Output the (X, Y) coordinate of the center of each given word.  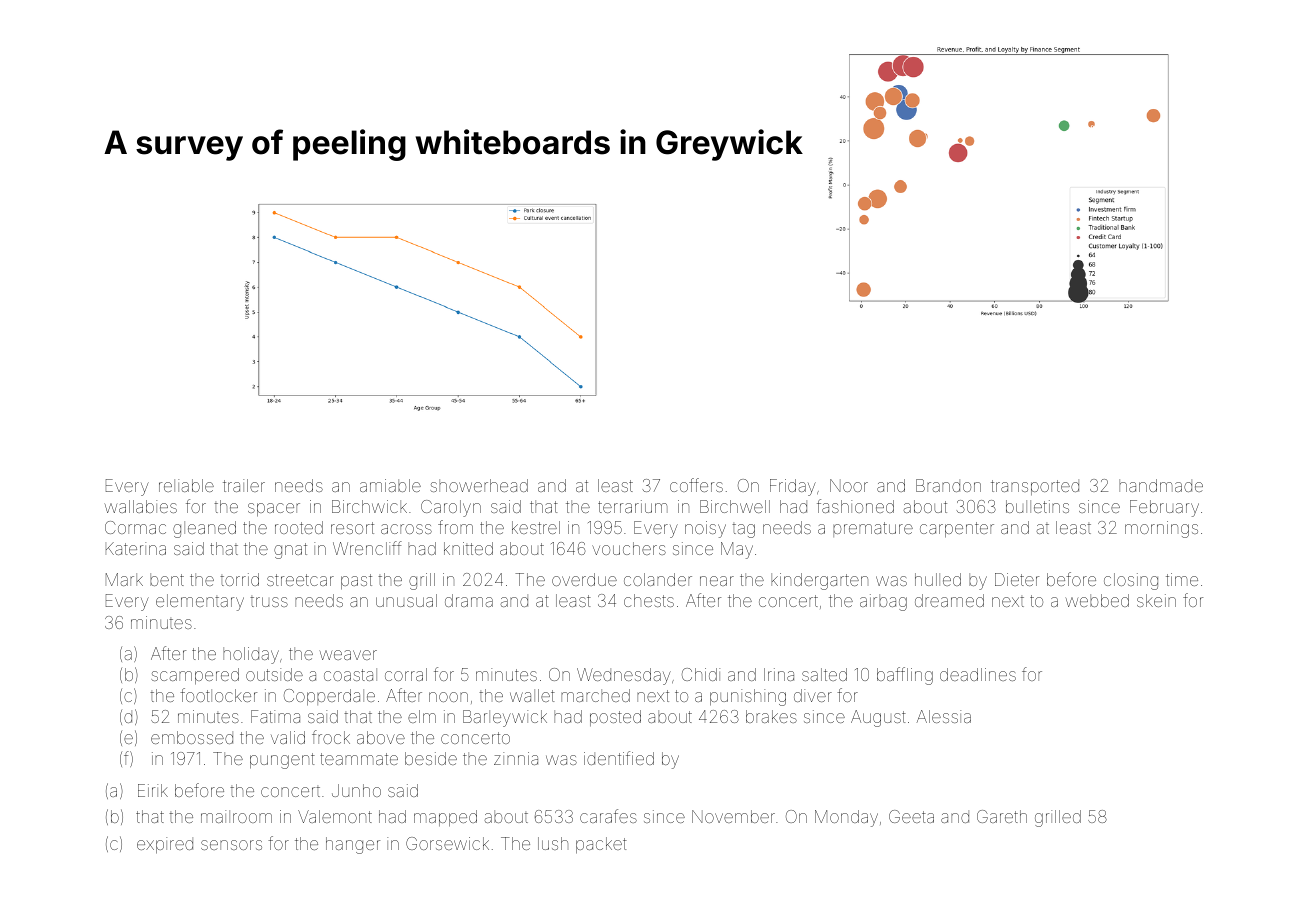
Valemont (335, 816)
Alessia (944, 716)
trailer (244, 485)
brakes (771, 716)
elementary (200, 602)
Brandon (948, 485)
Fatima (275, 716)
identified (619, 758)
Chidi (701, 674)
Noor (849, 485)
